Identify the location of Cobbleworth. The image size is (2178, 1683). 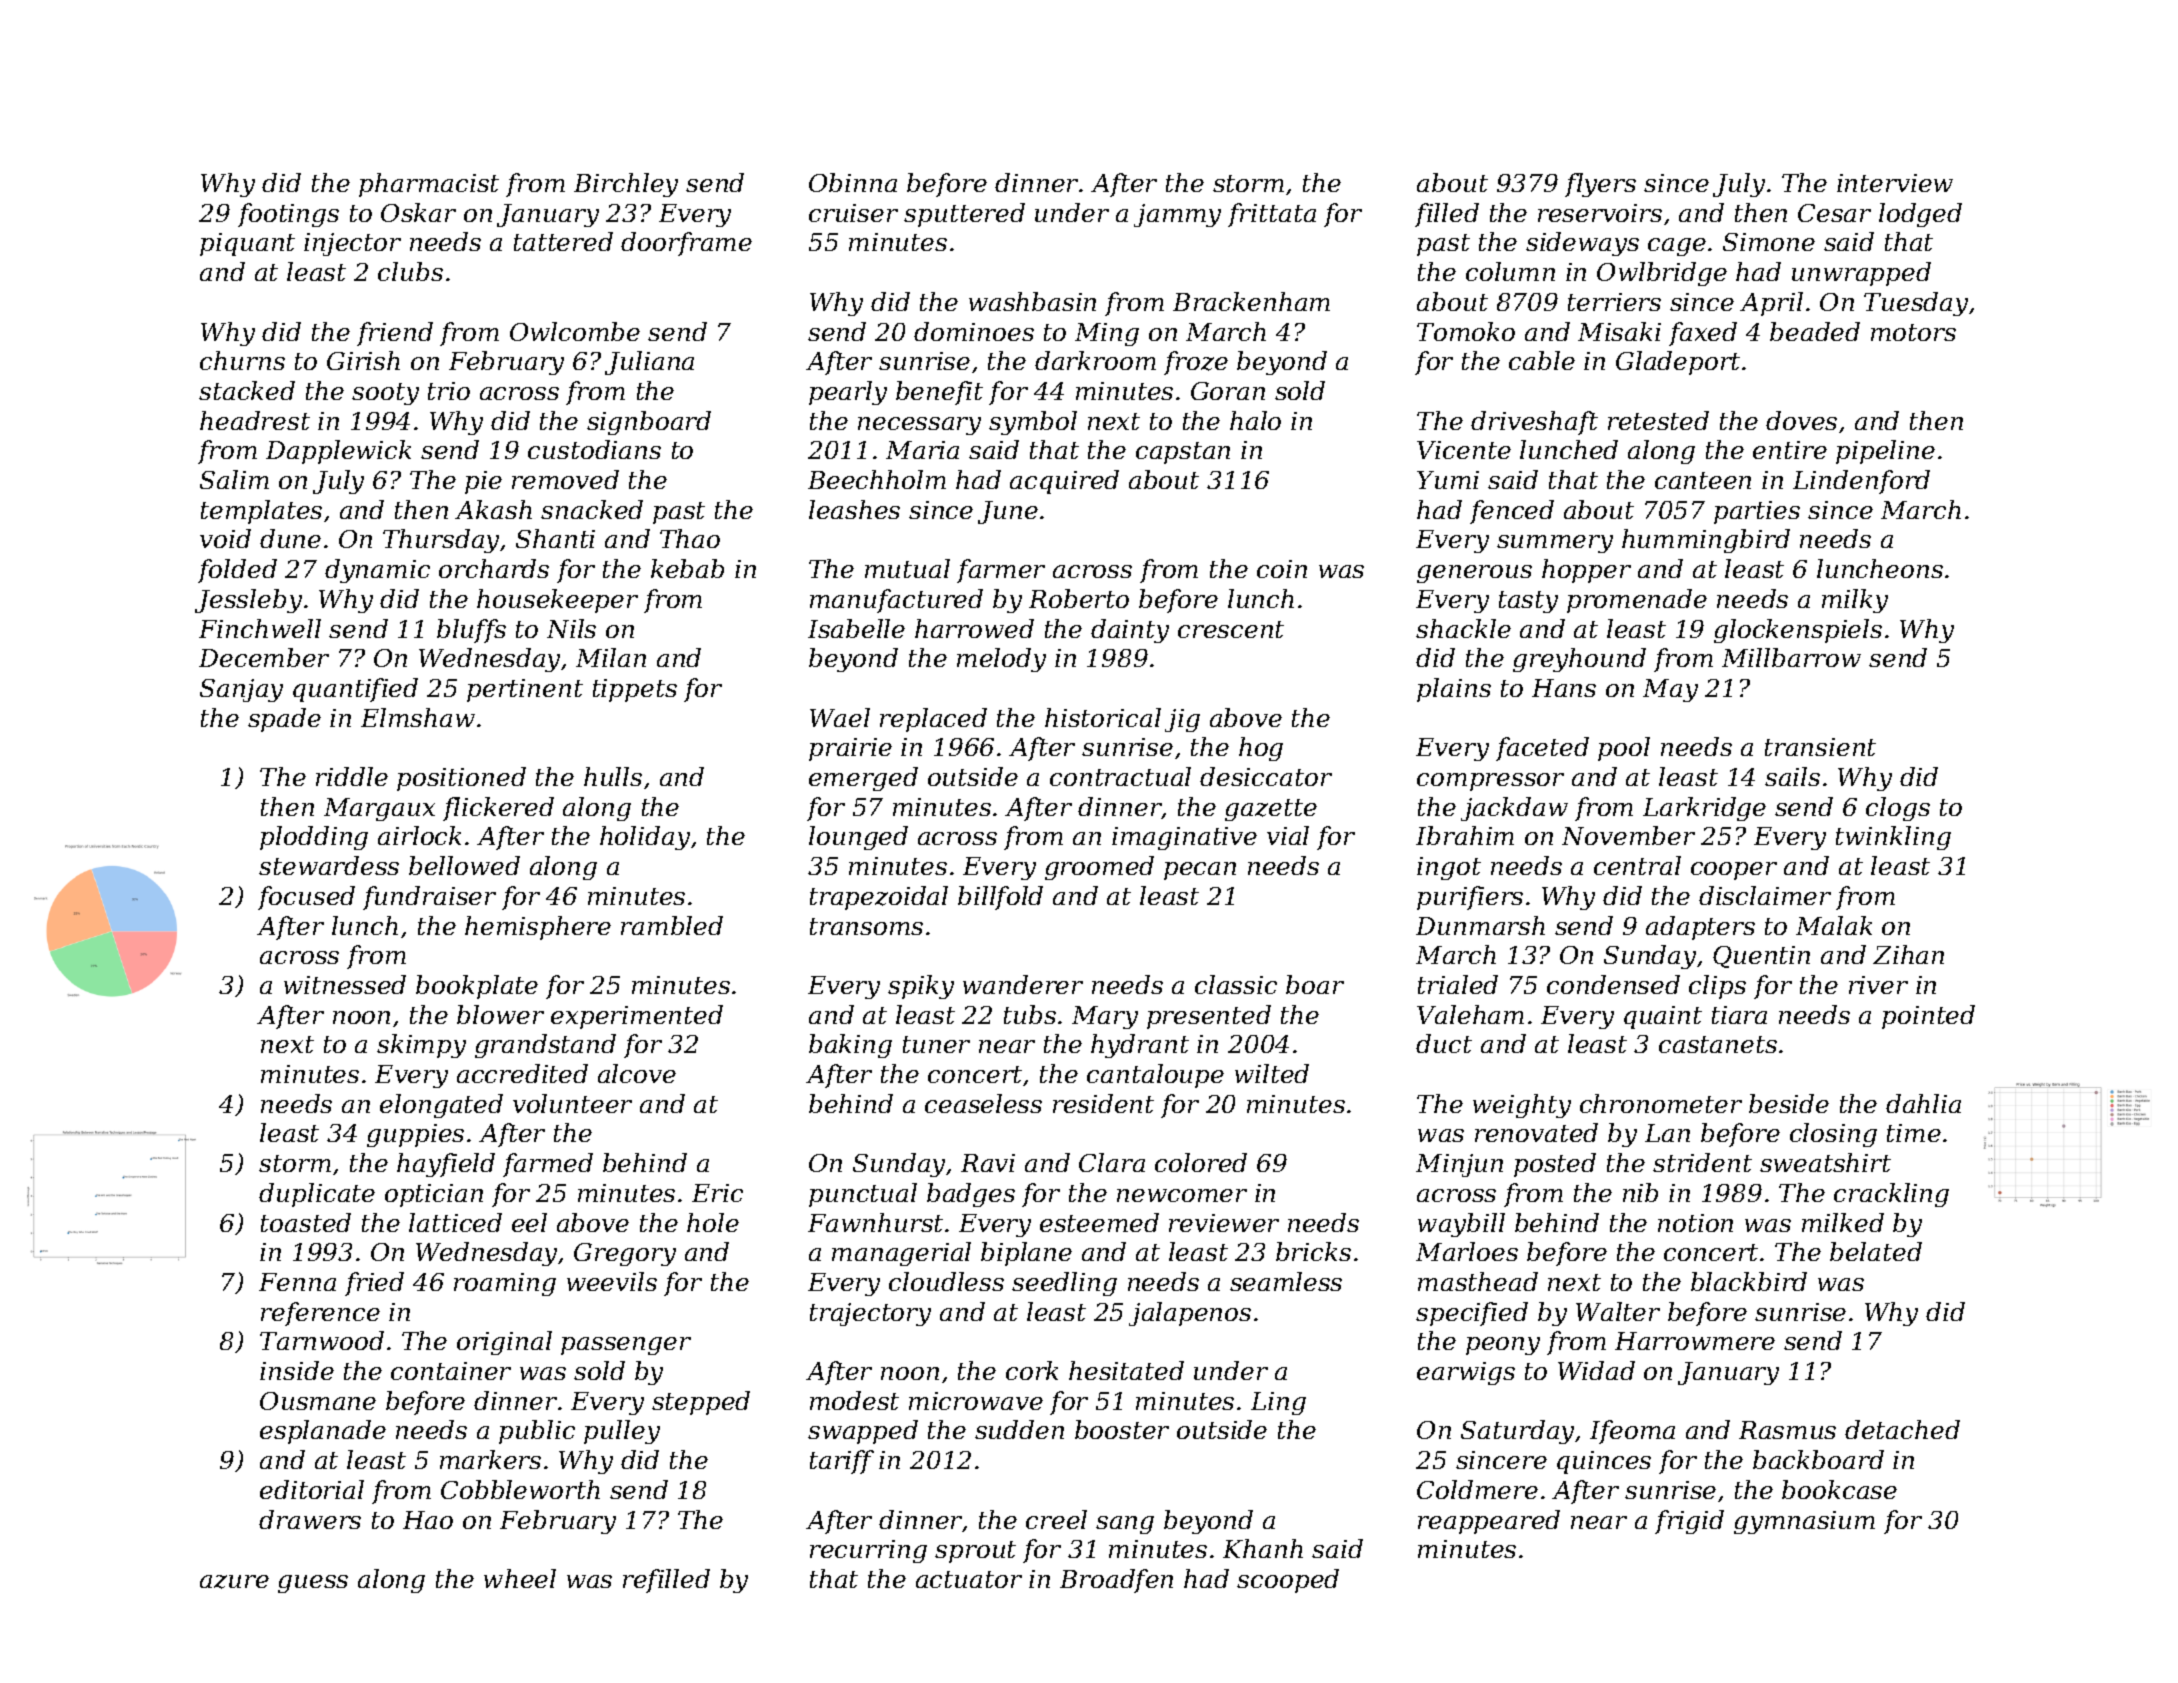
(520, 1489).
